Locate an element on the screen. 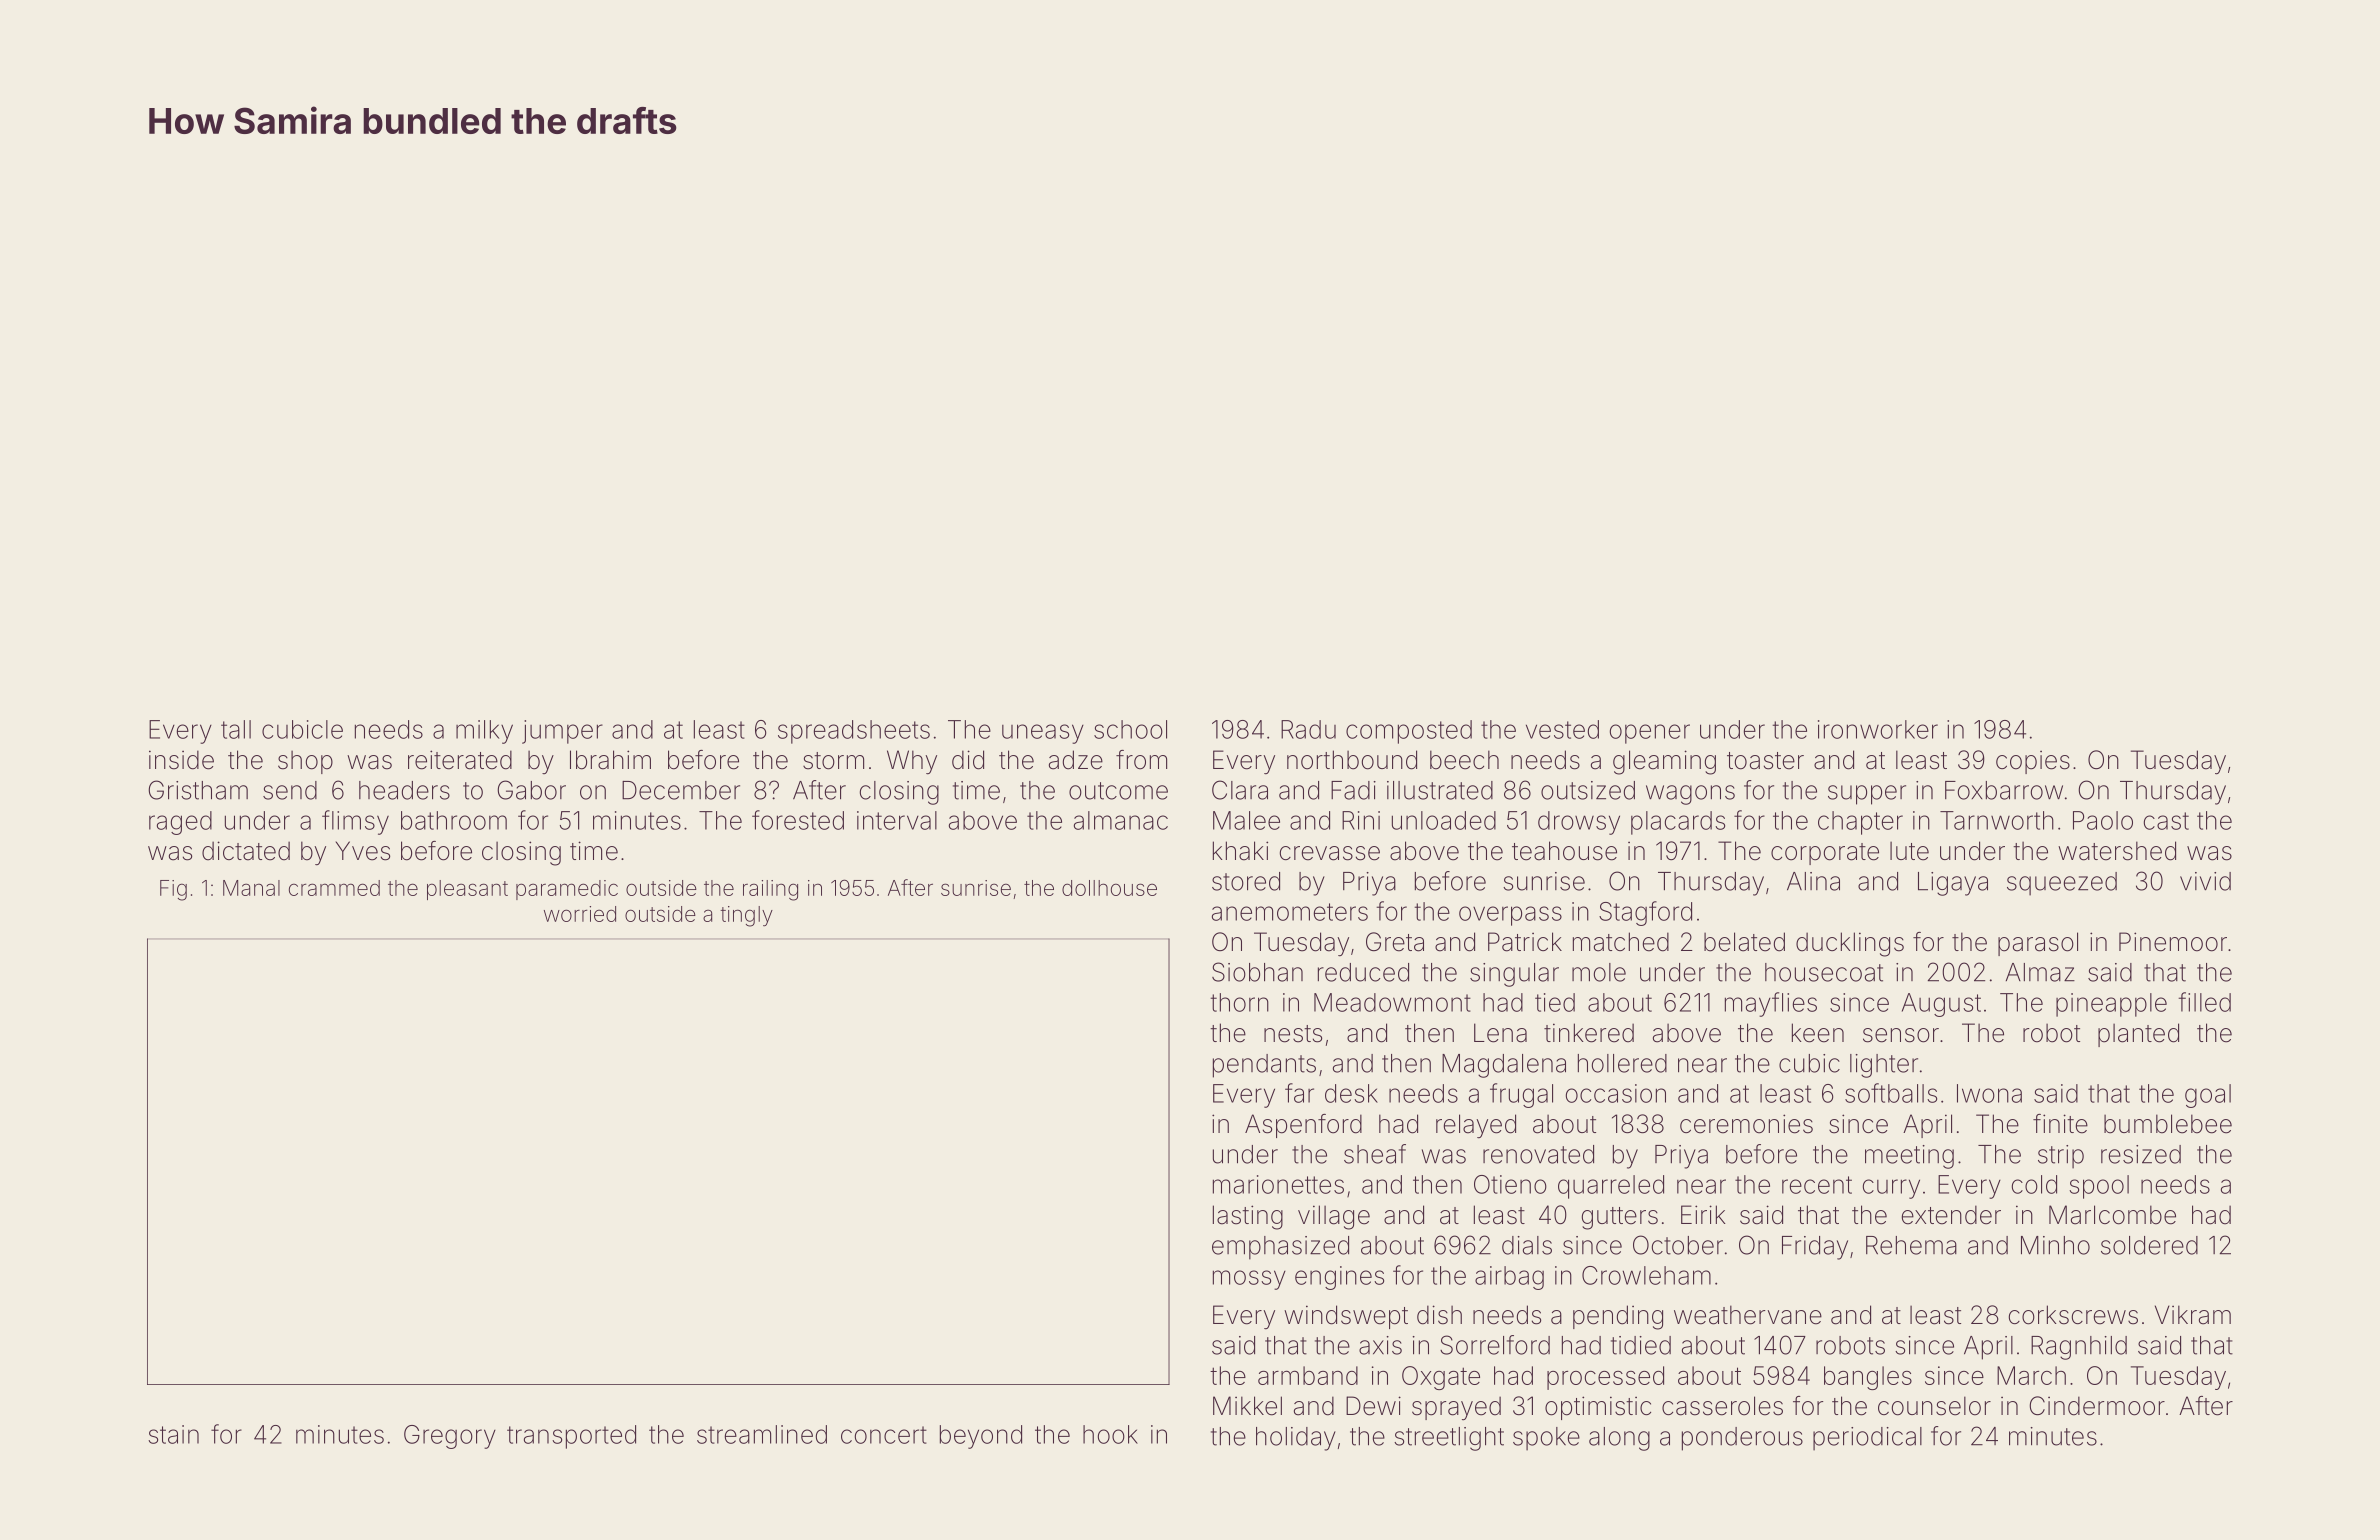  transported is located at coordinates (571, 1437).
